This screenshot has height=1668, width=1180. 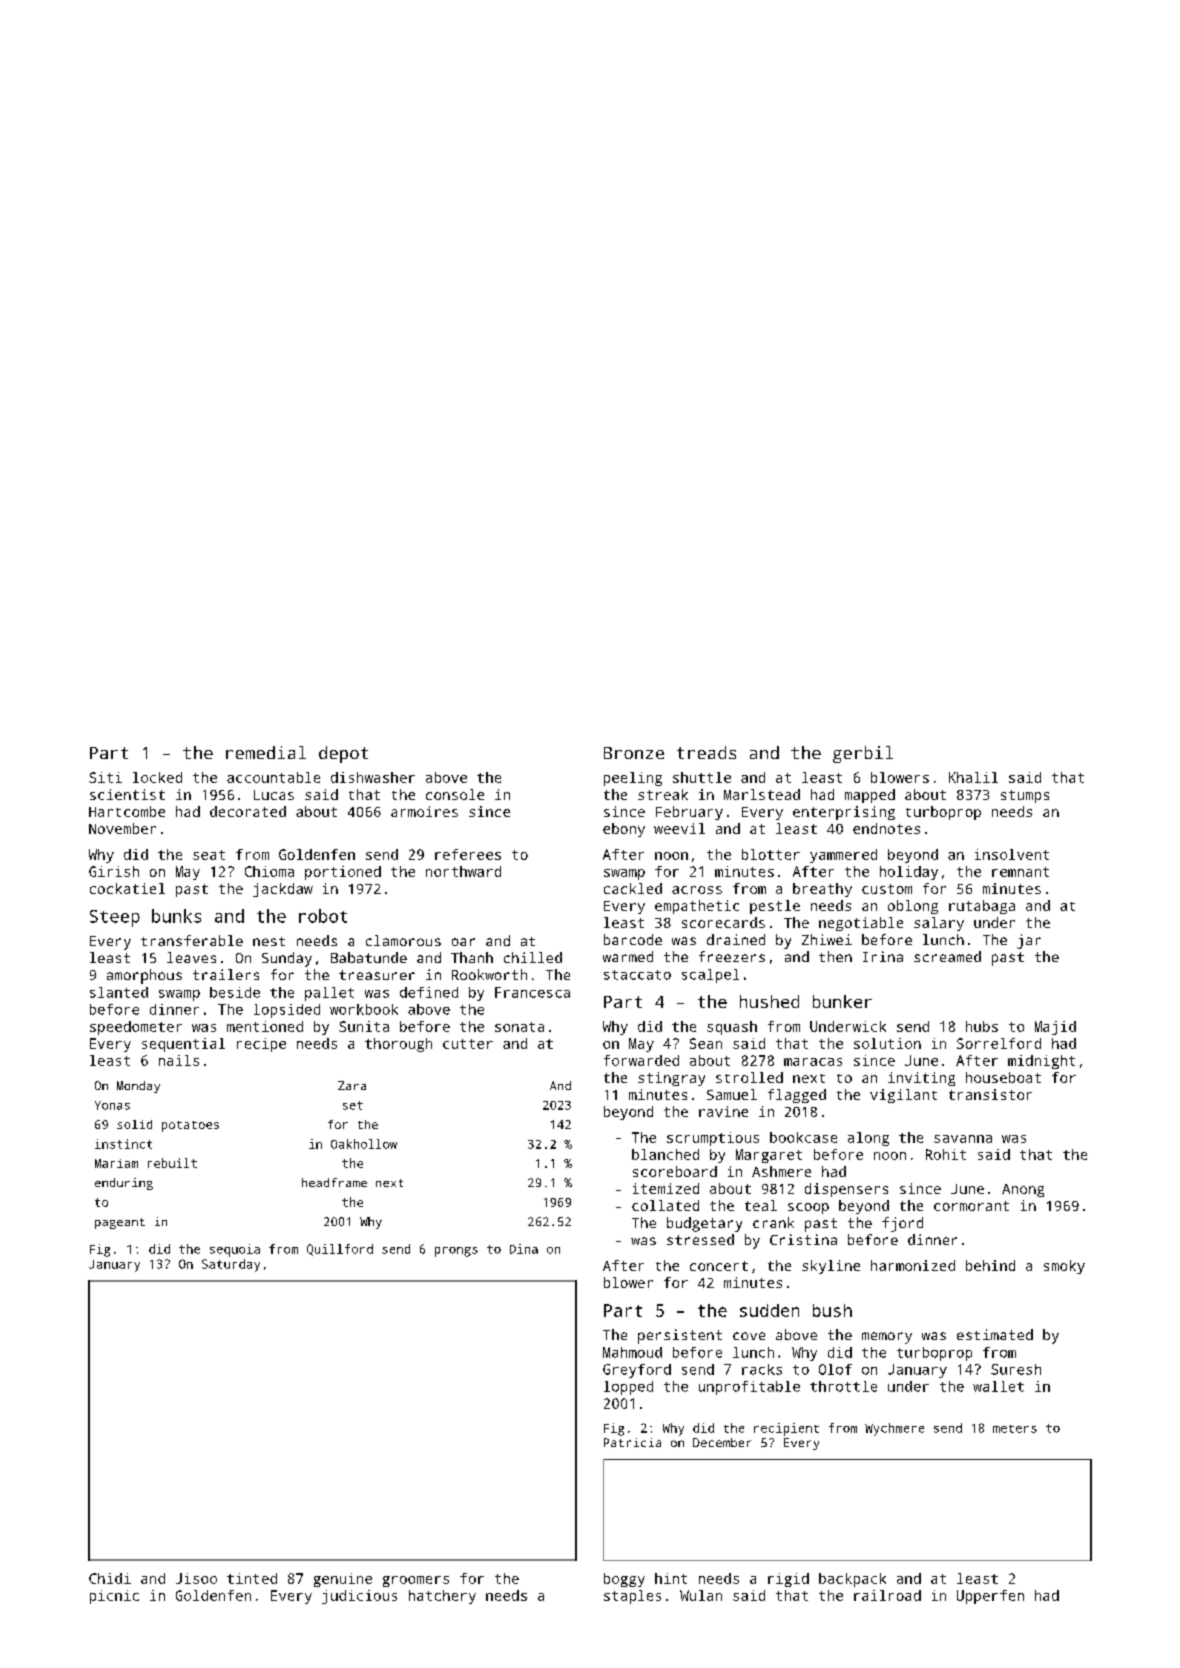 What do you see at coordinates (183, 1045) in the screenshot?
I see `sequential` at bounding box center [183, 1045].
